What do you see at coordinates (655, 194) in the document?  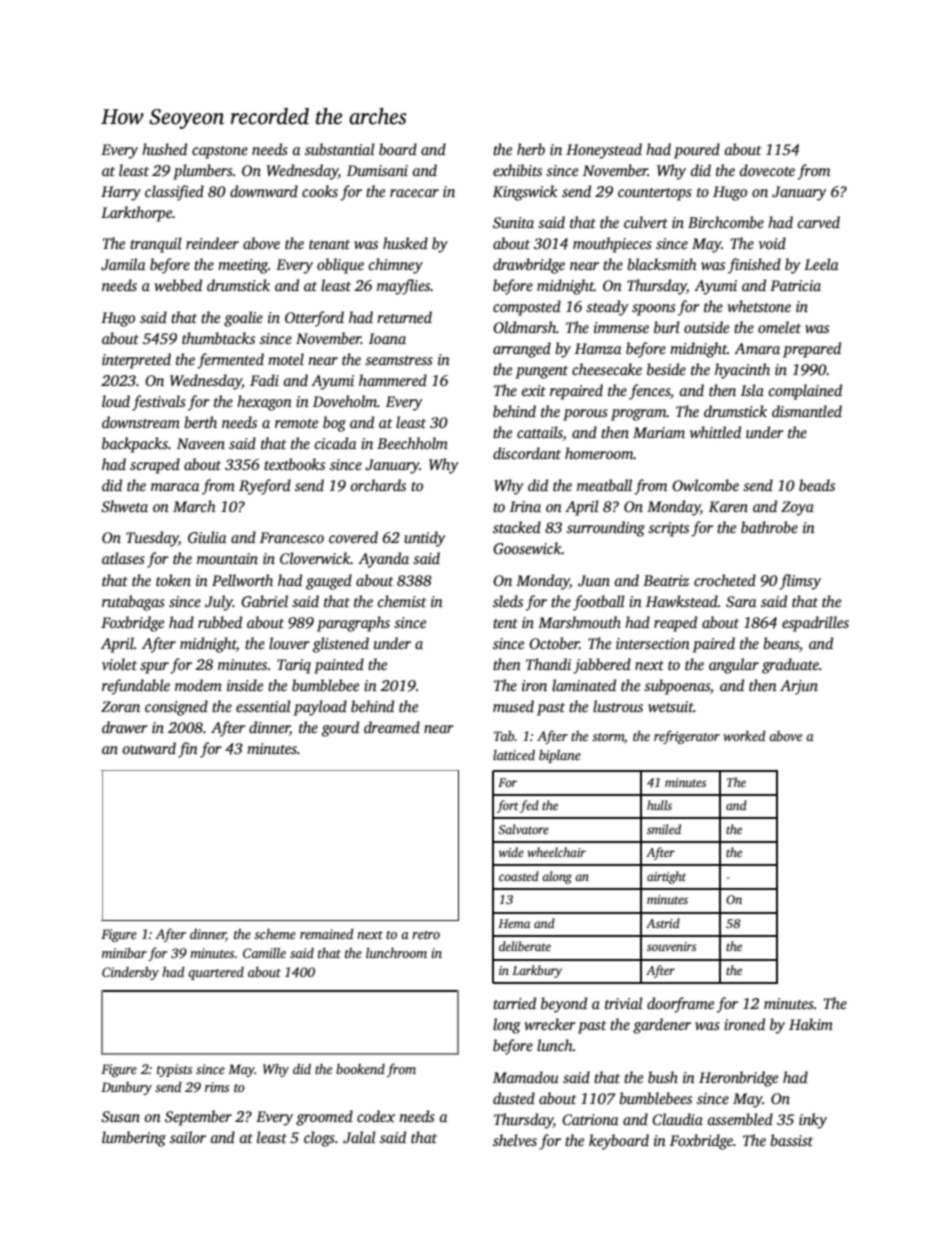 I see `countertops` at bounding box center [655, 194].
